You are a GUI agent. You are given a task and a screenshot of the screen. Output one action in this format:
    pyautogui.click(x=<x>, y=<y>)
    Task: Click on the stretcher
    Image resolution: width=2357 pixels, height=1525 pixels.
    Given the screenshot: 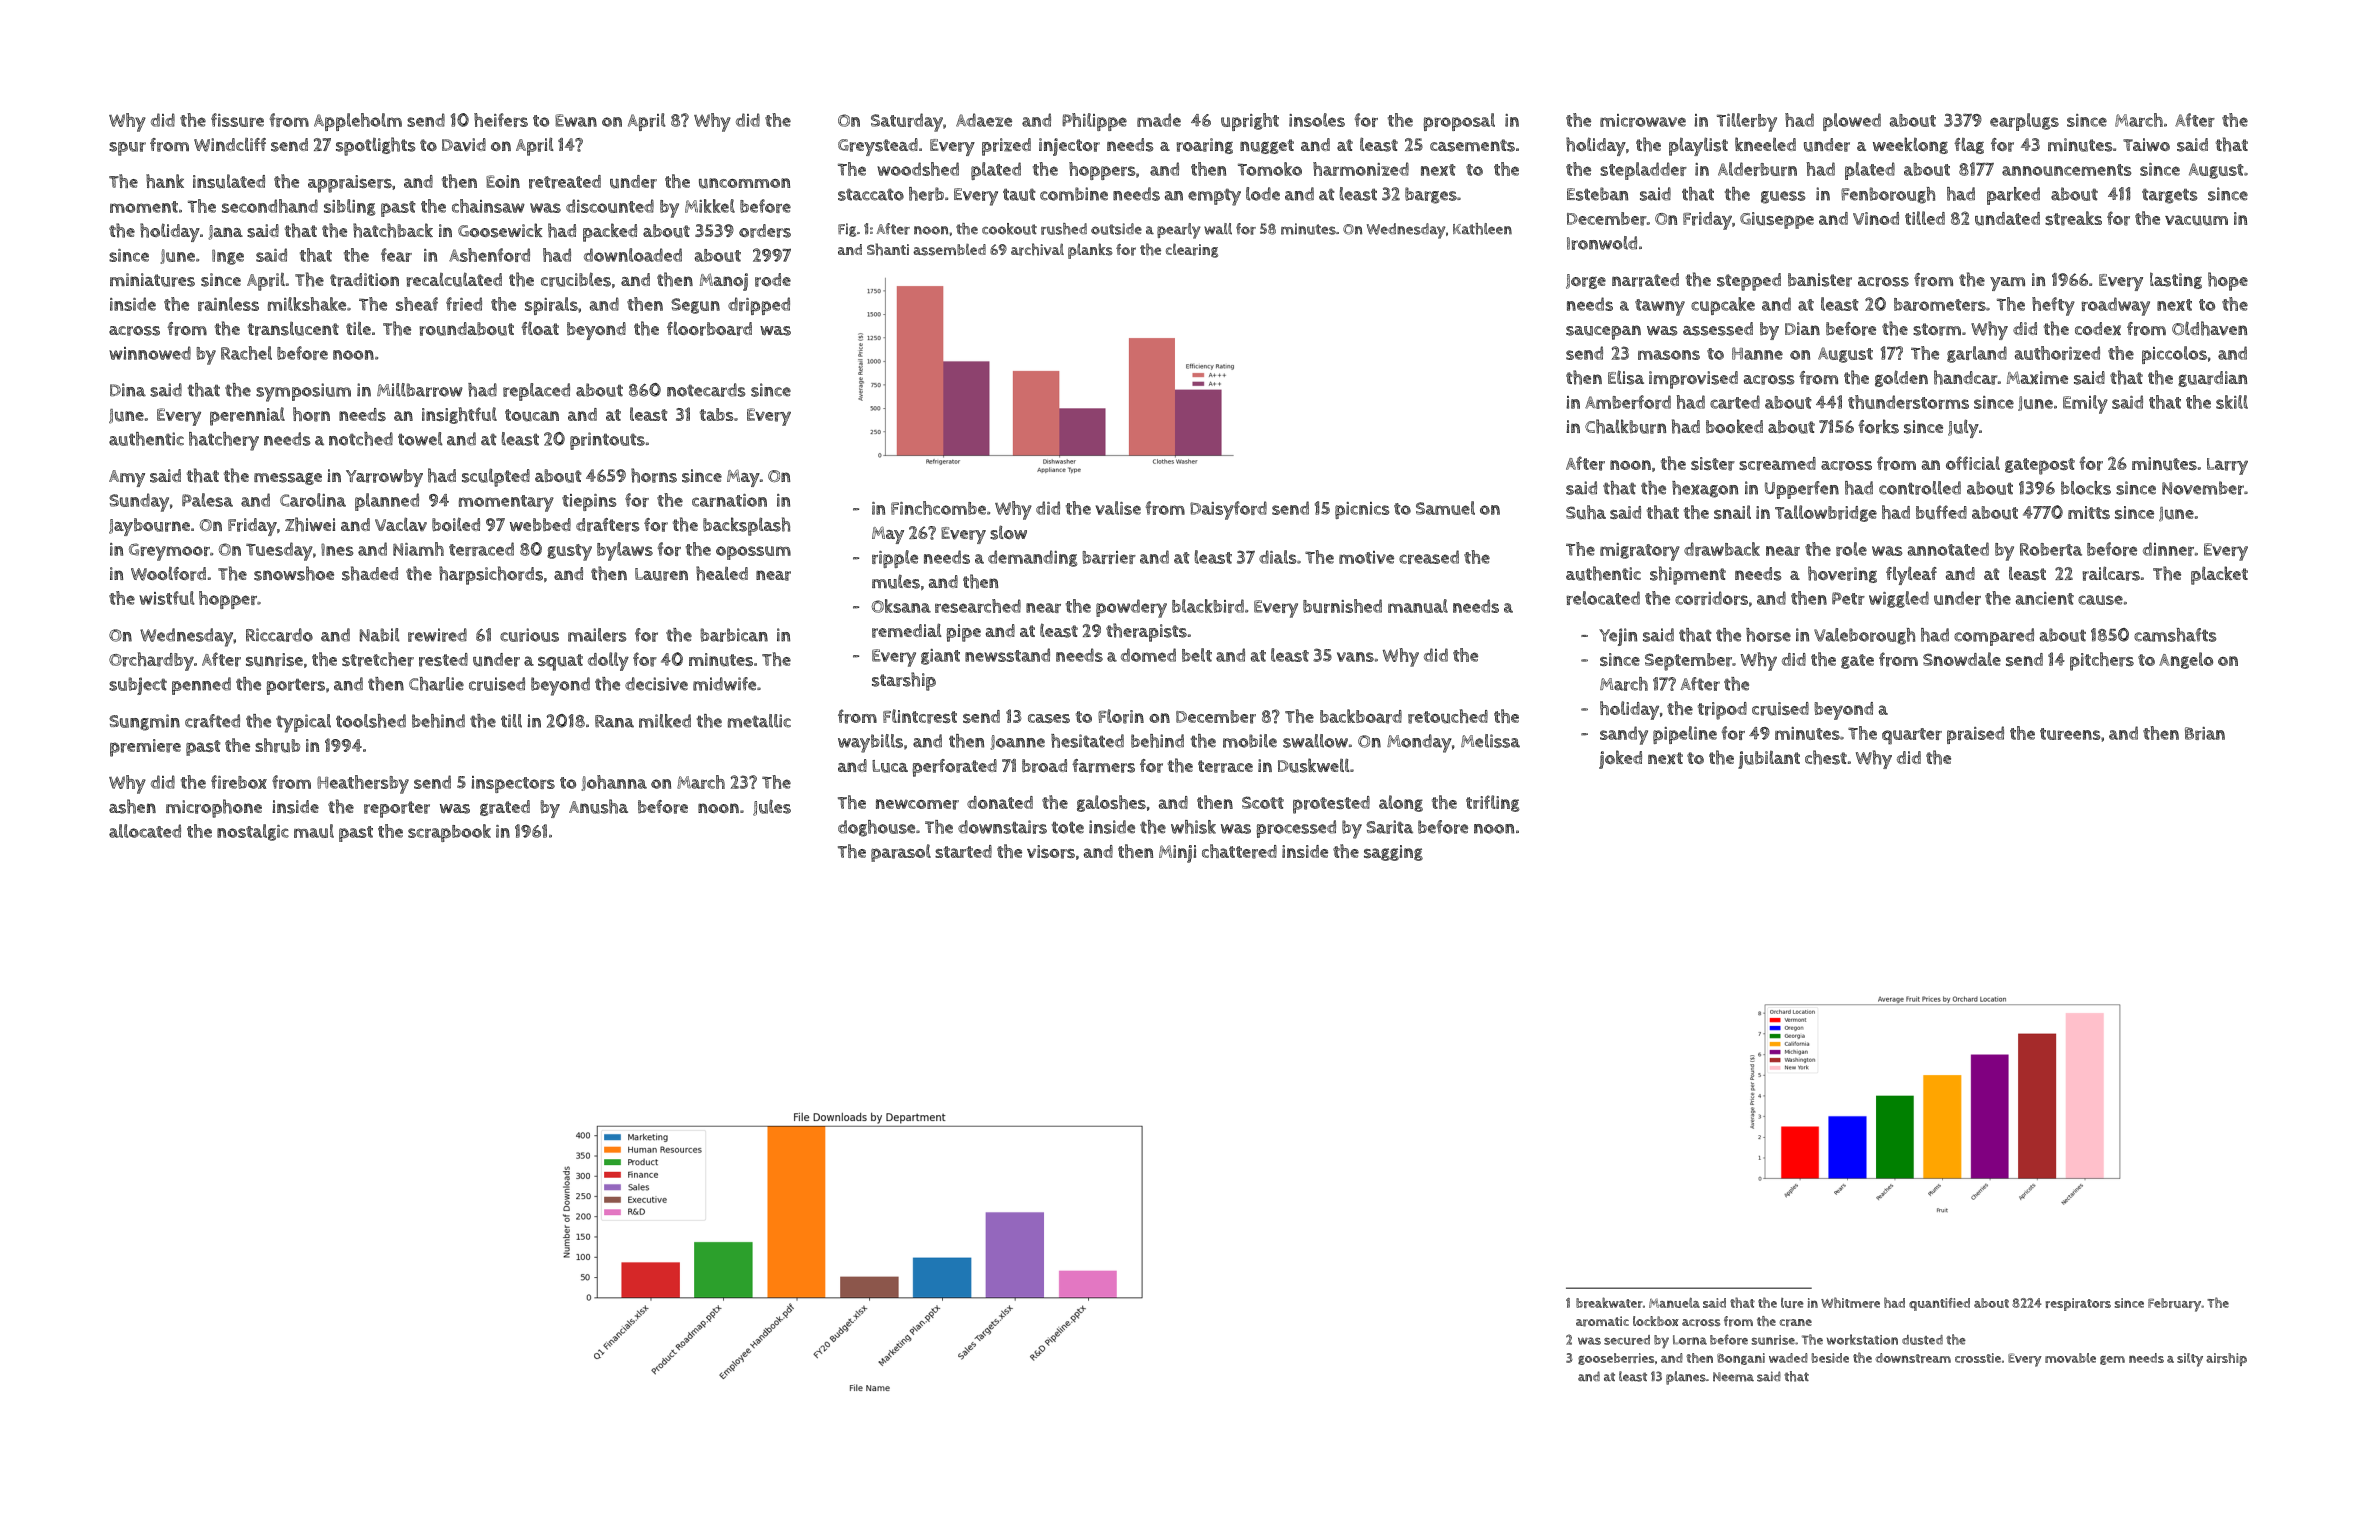 What is the action you would take?
    pyautogui.click(x=378, y=659)
